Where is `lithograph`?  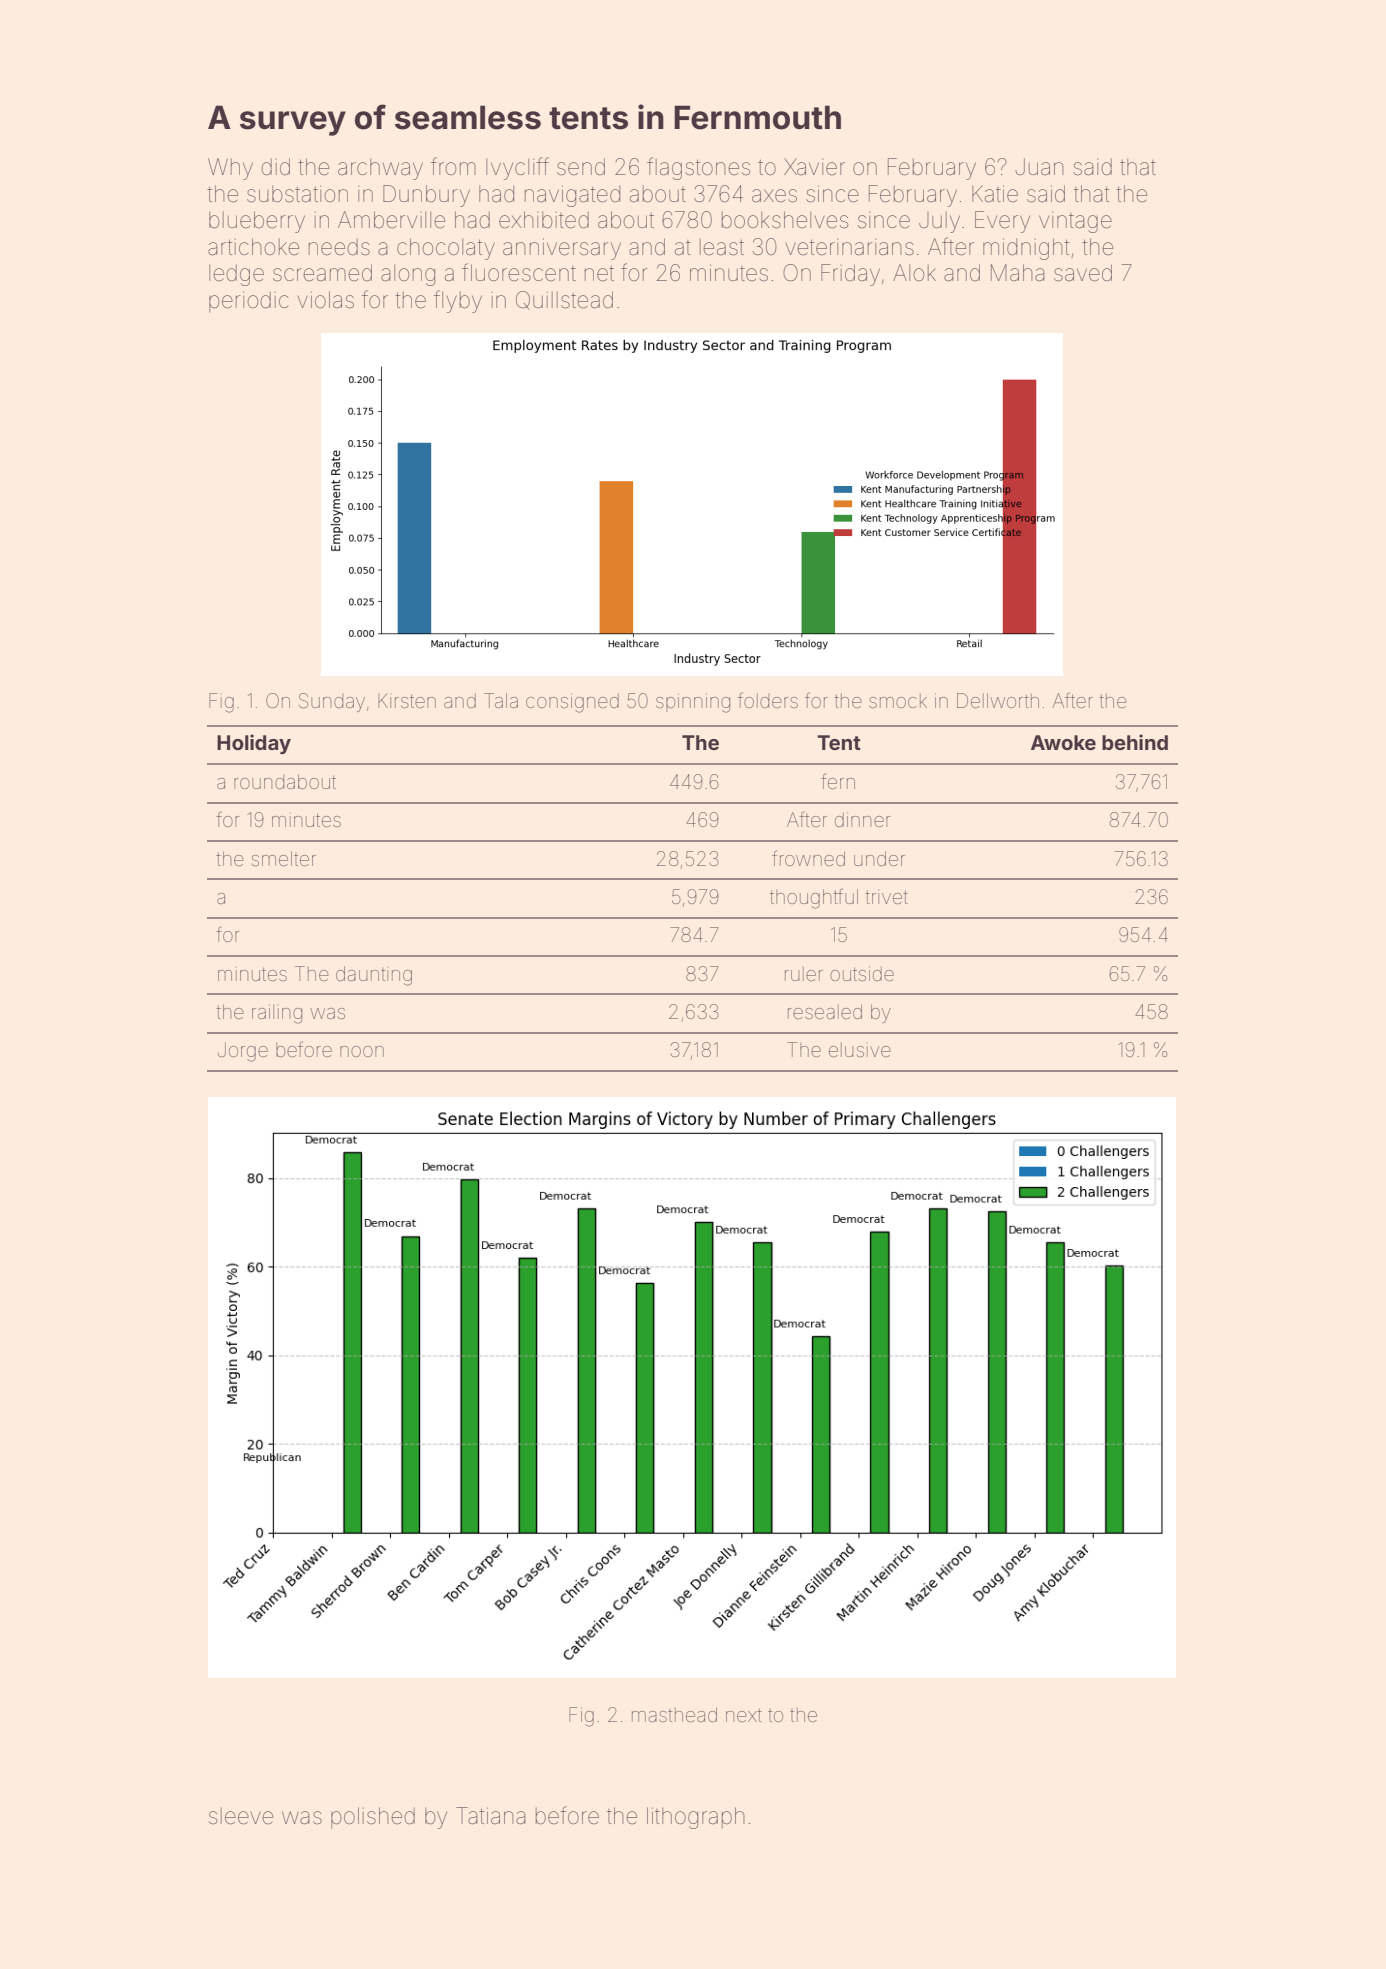 lithograph is located at coordinates (696, 1818).
